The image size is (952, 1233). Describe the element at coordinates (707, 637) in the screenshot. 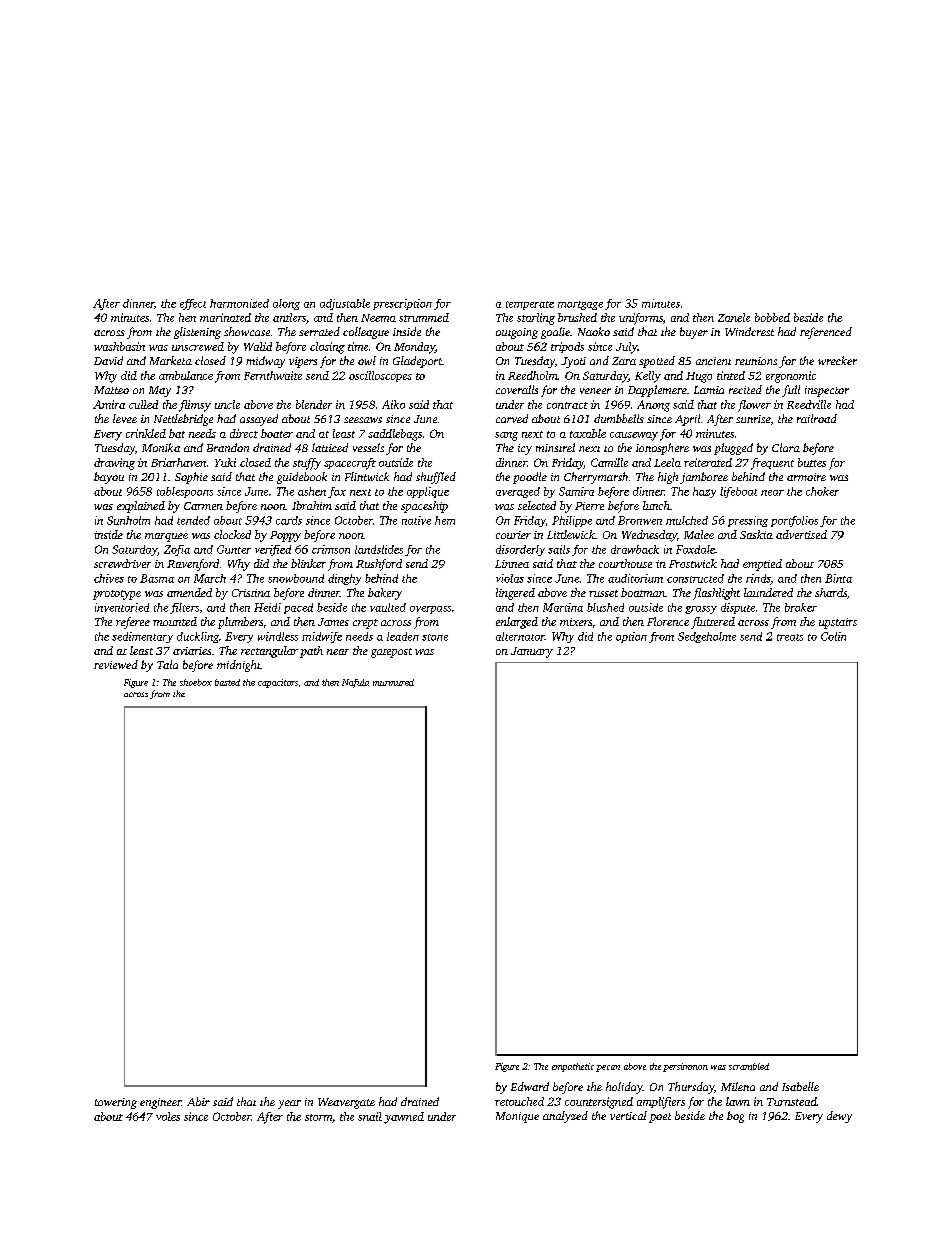

I see `Sedgeholme` at that location.
